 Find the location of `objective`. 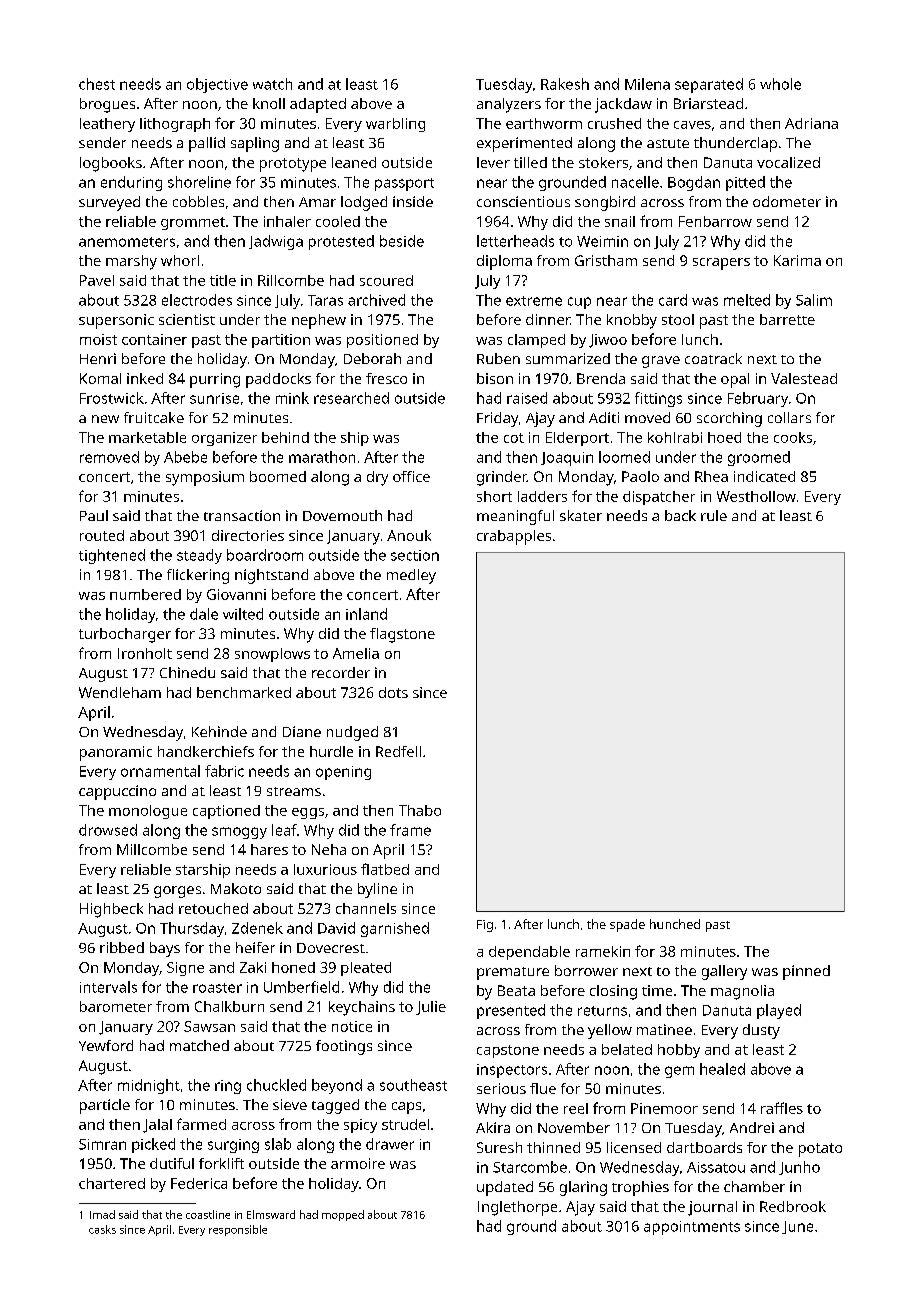

objective is located at coordinates (217, 85).
